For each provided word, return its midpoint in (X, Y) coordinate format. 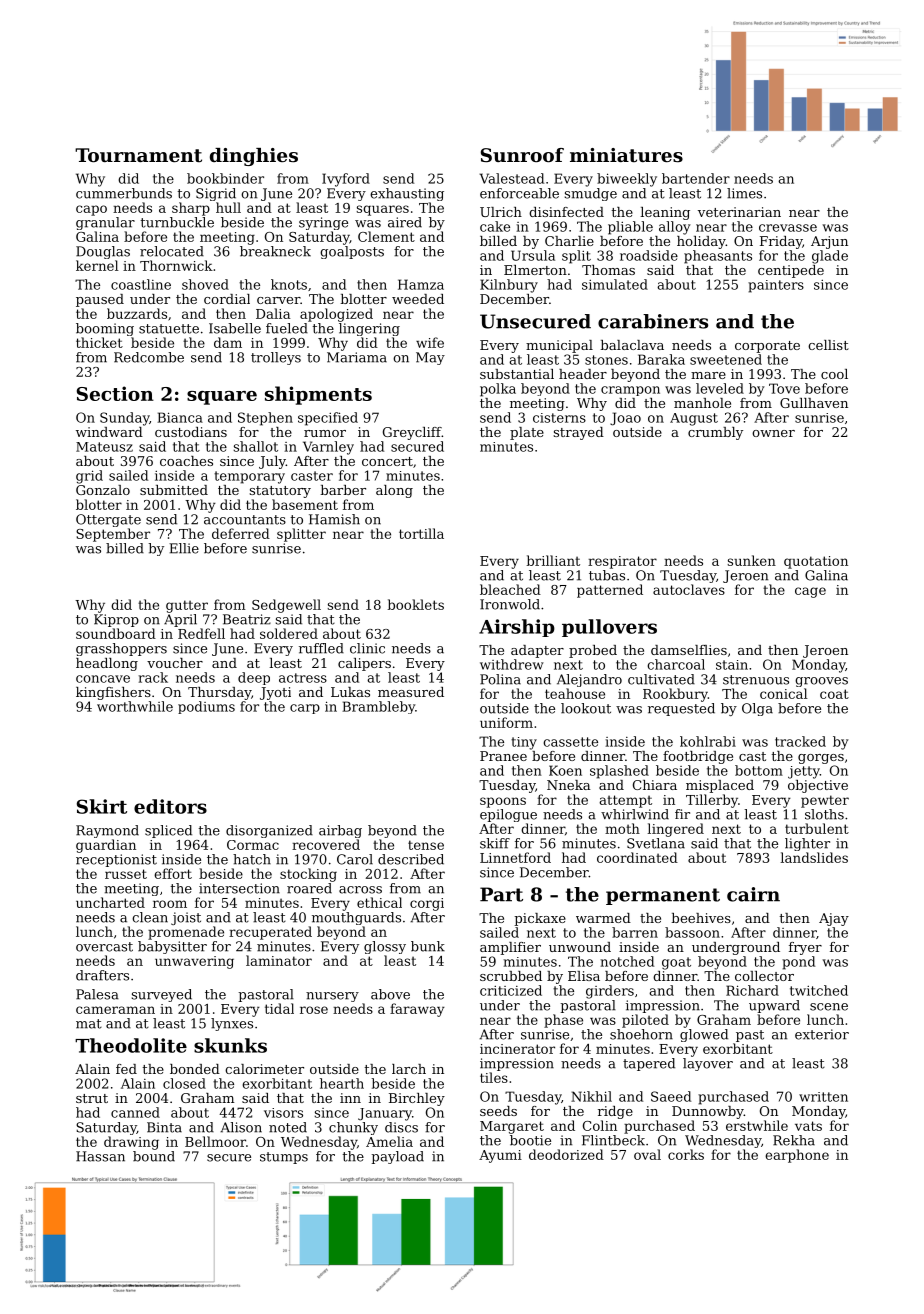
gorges (821, 759)
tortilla (421, 533)
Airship (517, 628)
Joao (625, 419)
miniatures (626, 155)
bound (154, 1156)
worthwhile (135, 706)
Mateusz (104, 447)
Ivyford (346, 180)
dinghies (254, 157)
